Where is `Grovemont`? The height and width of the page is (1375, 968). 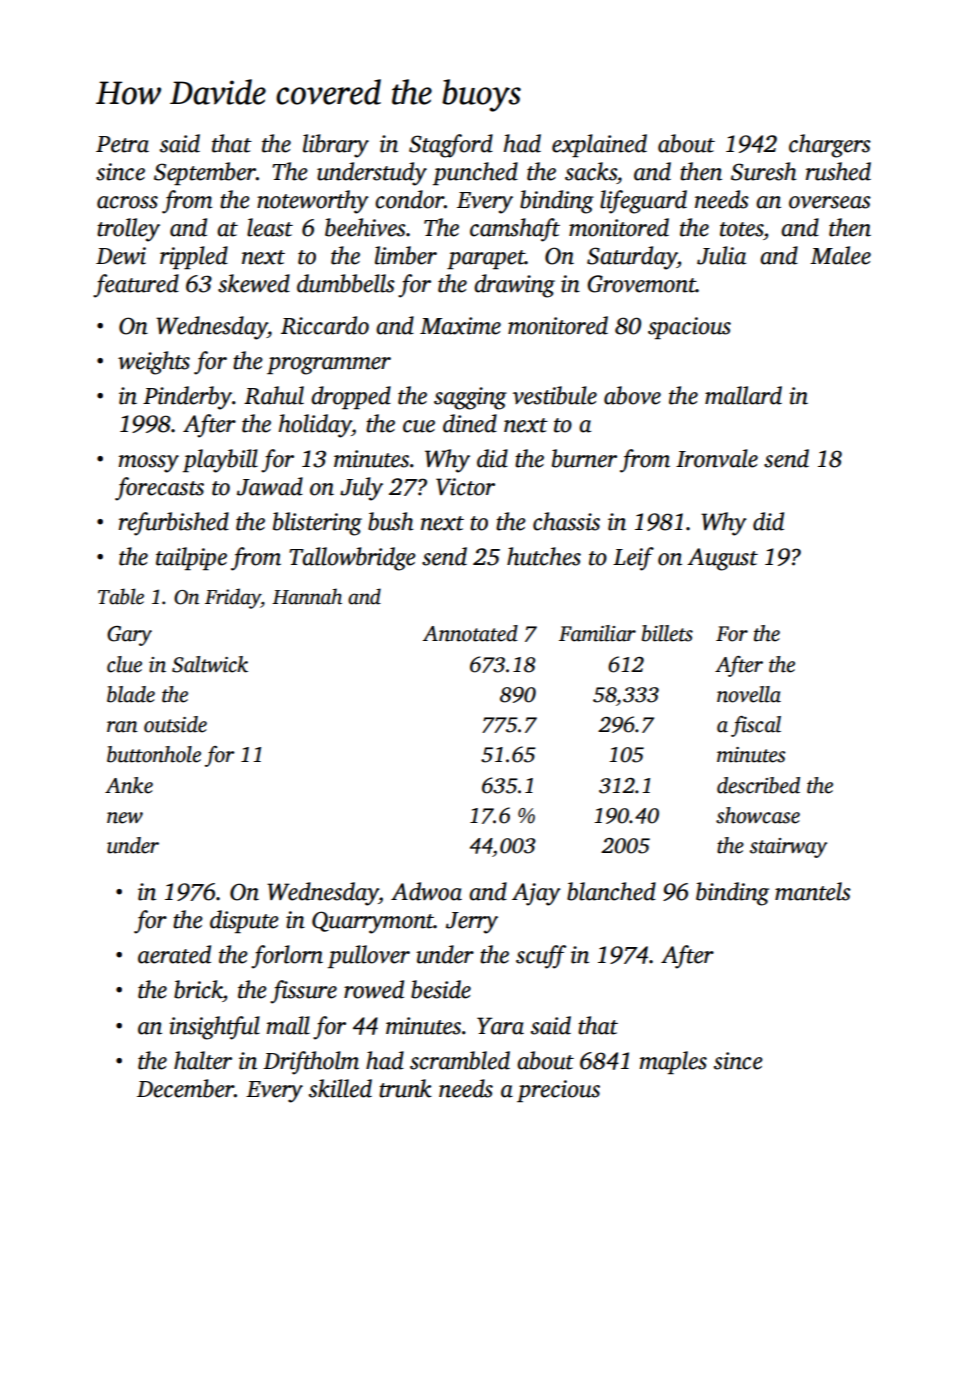 Grovemont is located at coordinates (641, 284).
